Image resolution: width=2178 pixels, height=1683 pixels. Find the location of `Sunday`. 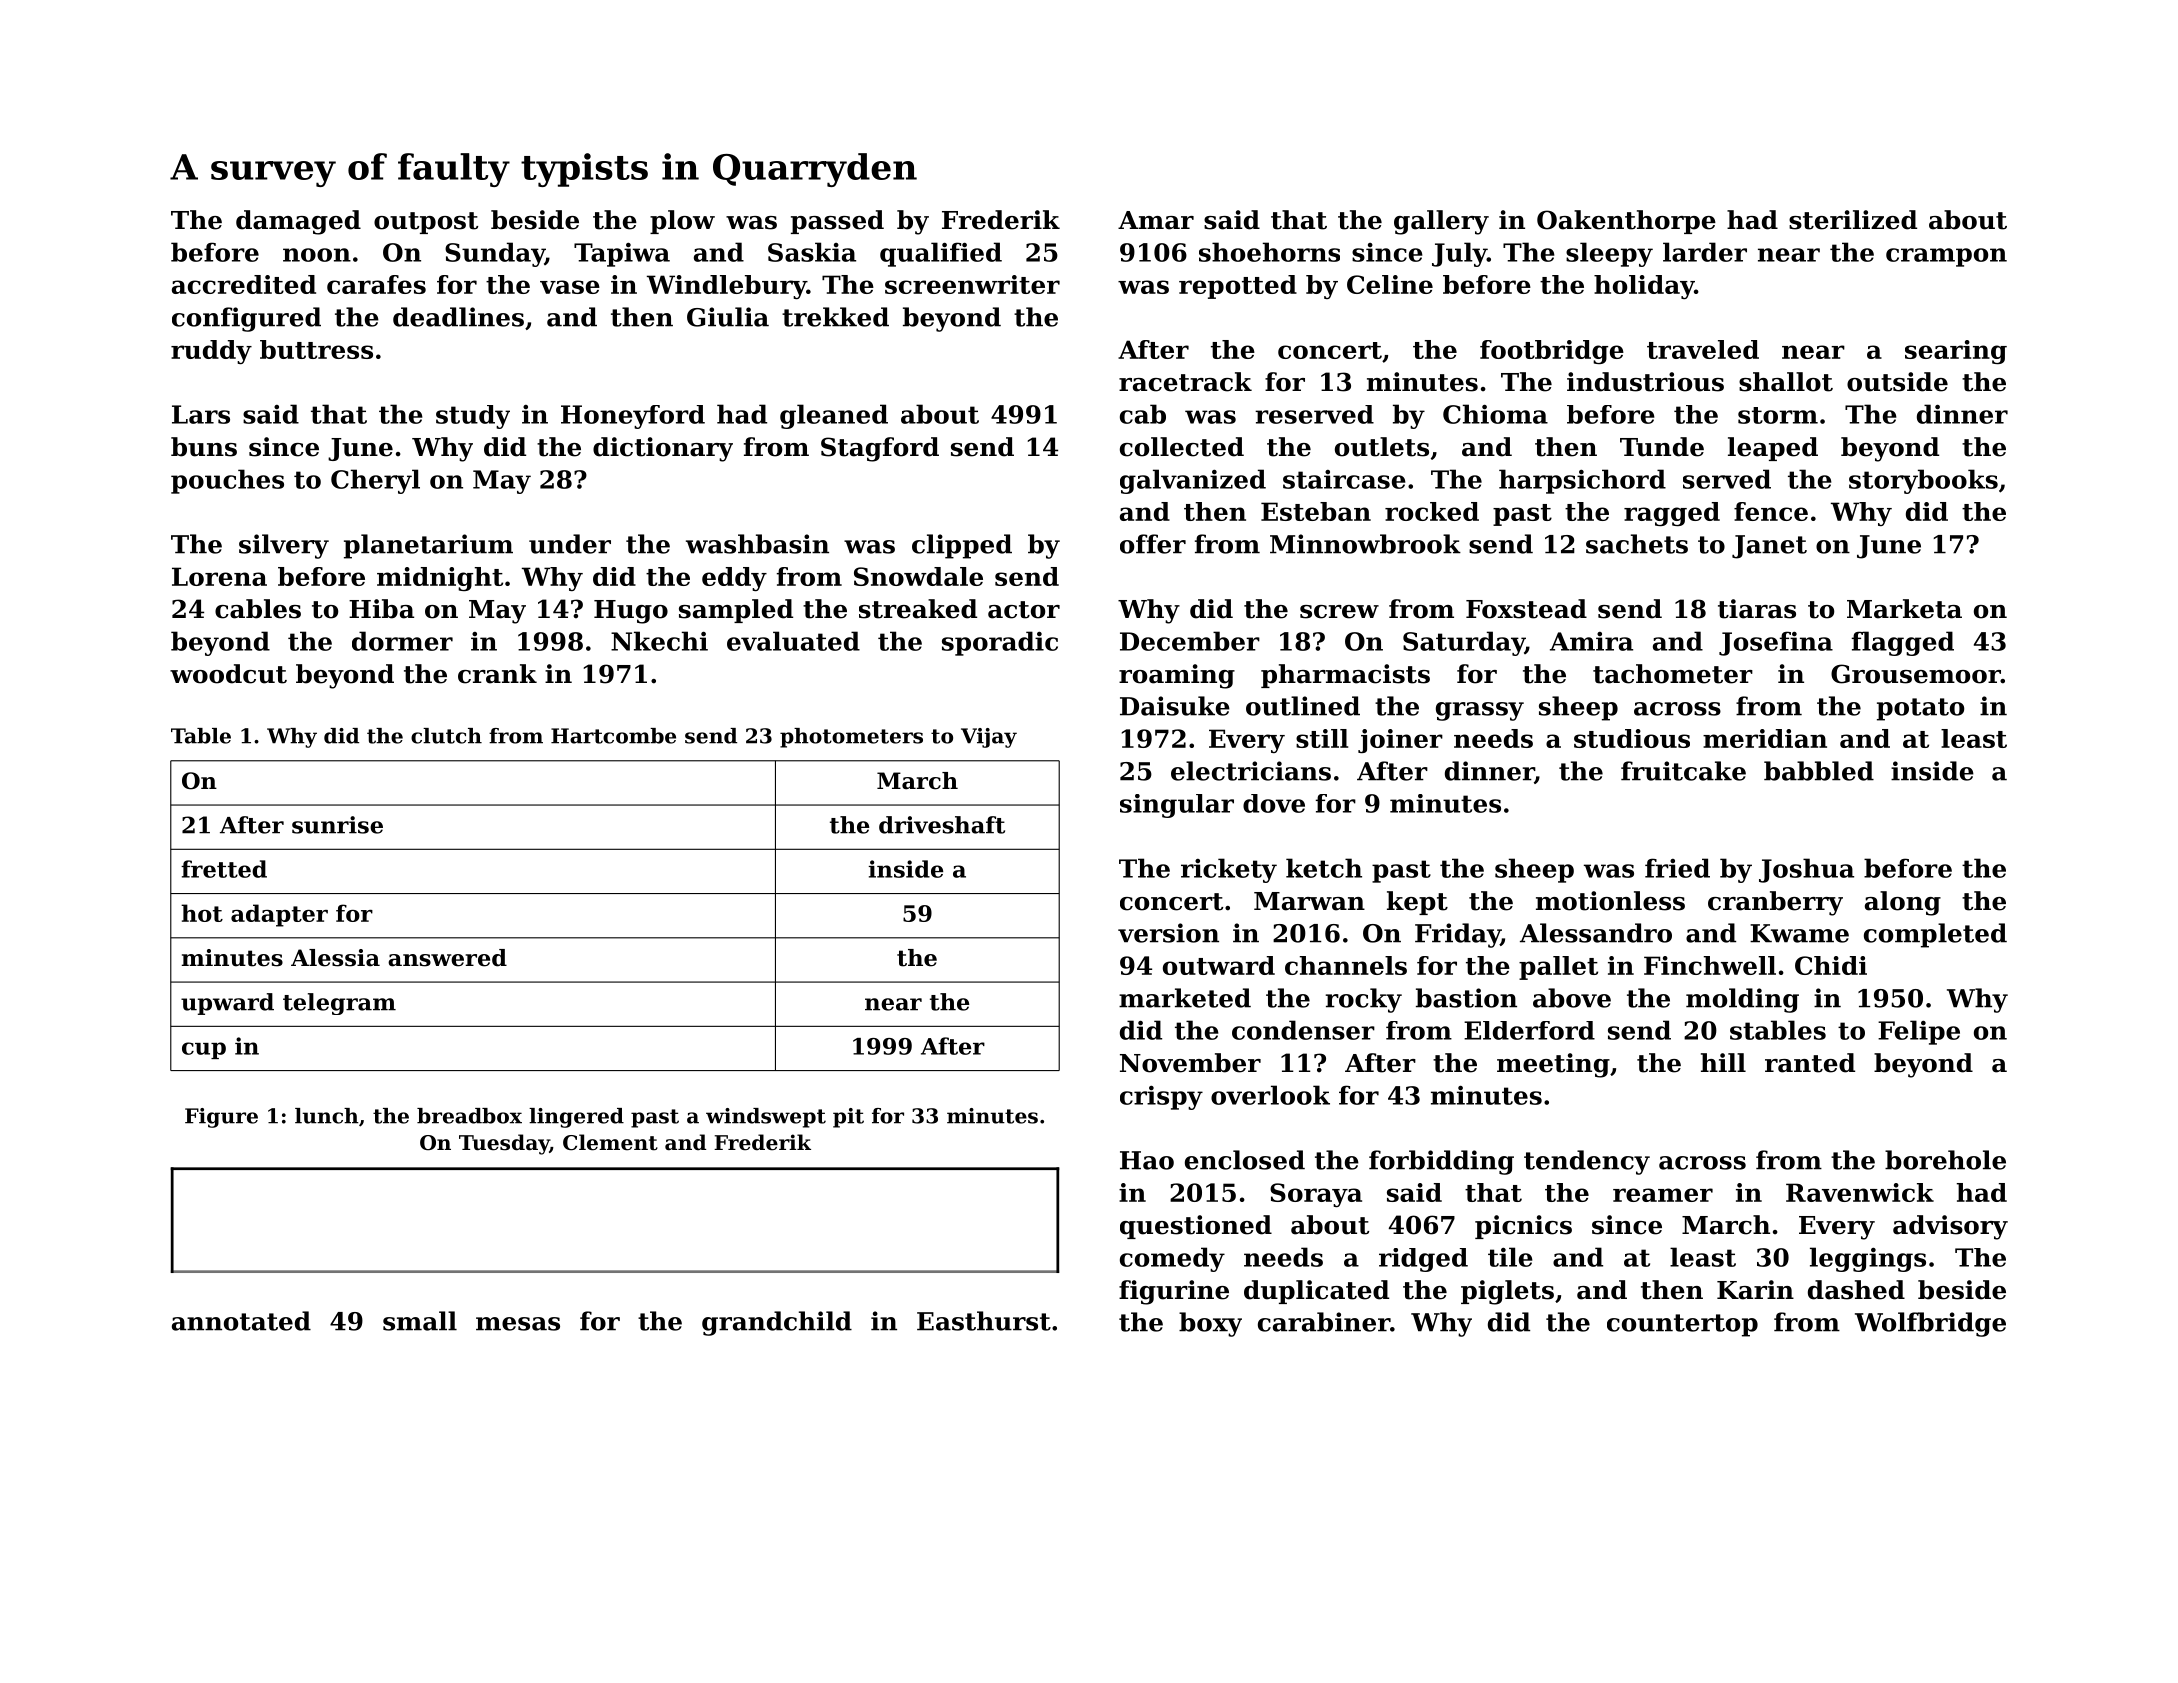

Sunday is located at coordinates (495, 254).
